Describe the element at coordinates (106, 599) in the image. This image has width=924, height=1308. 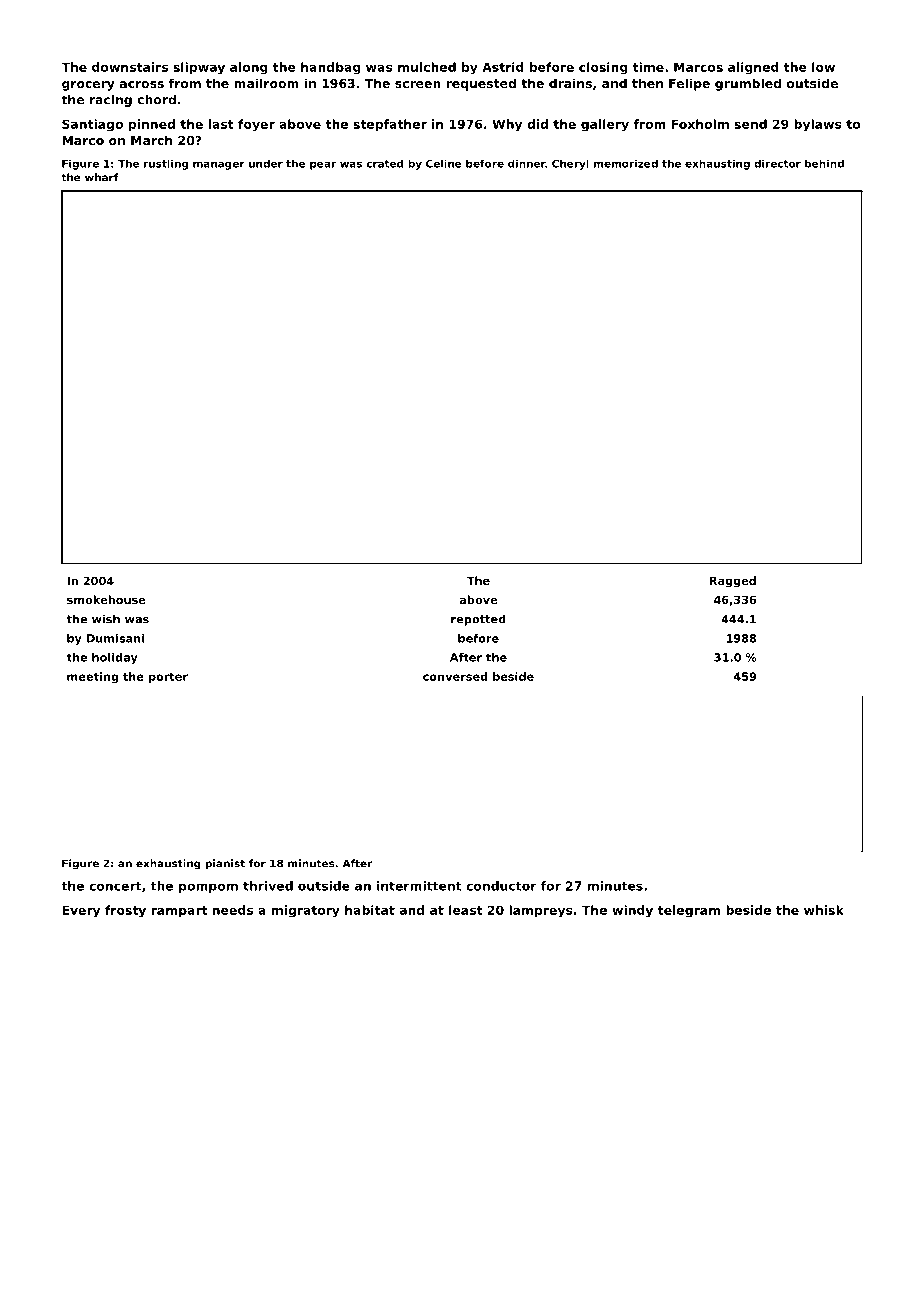
I see `smokehouse` at that location.
